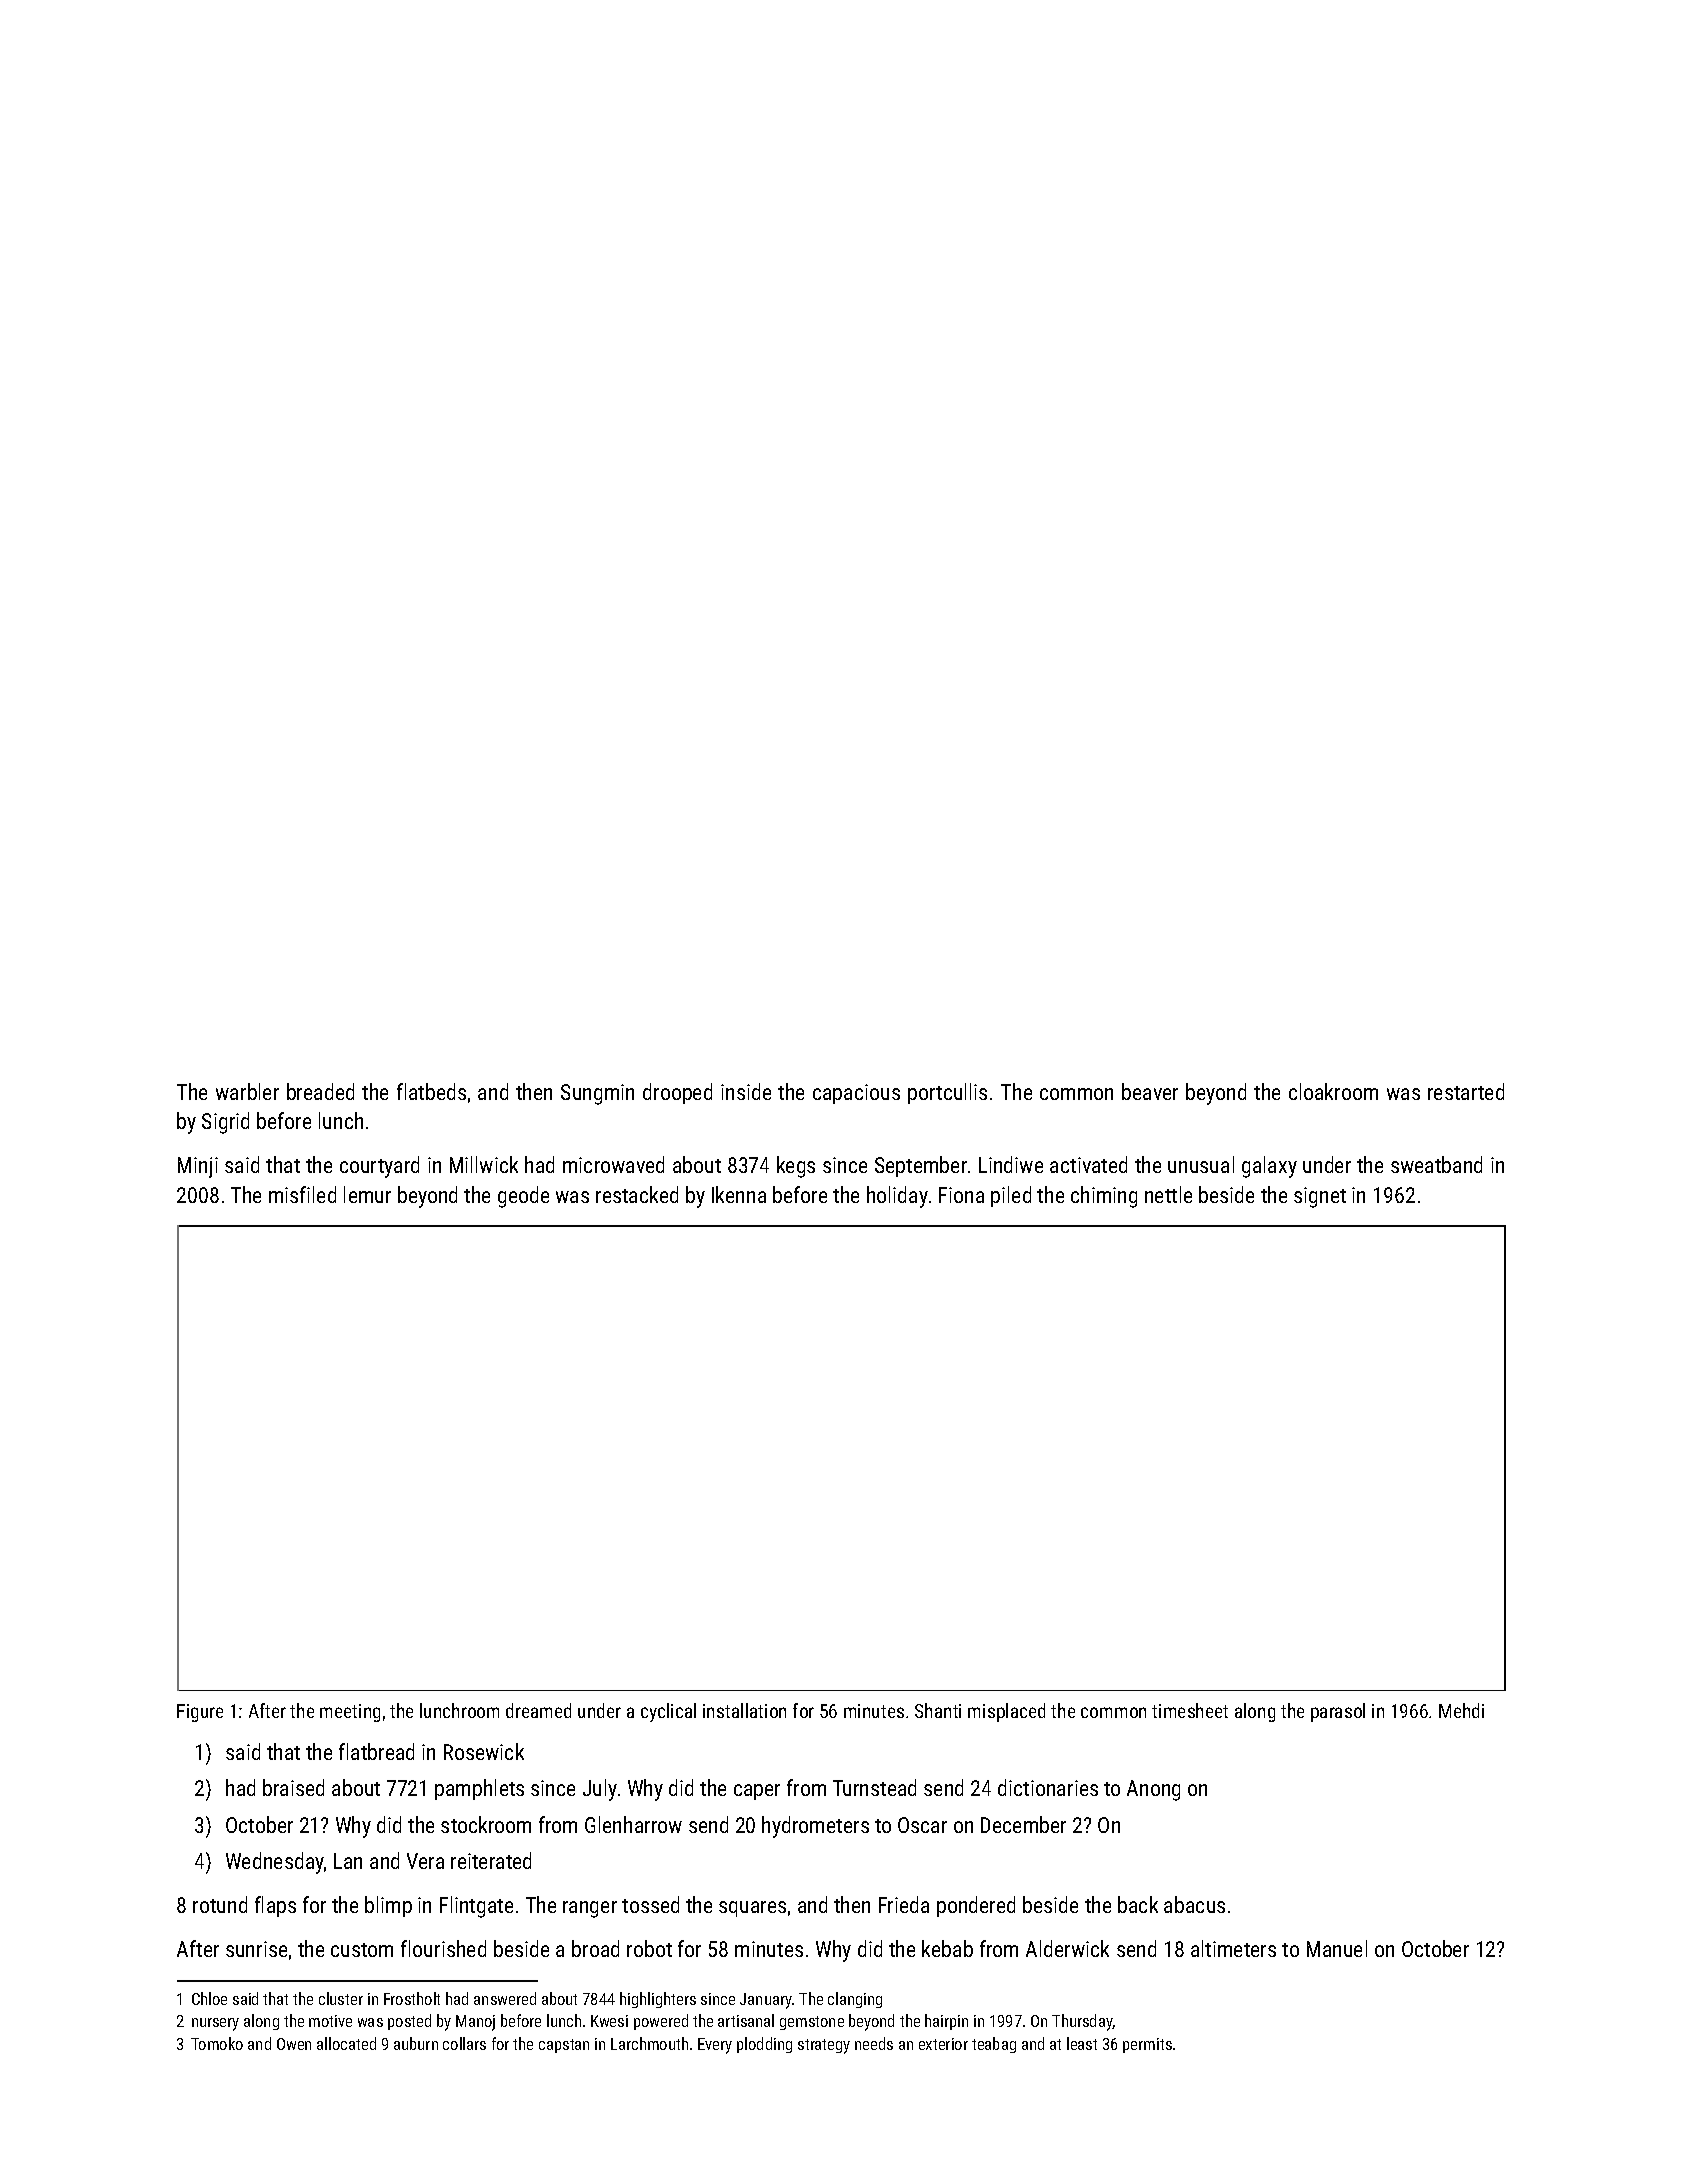 The width and height of the document is (1683, 2178). Describe the element at coordinates (388, 1906) in the document. I see `blimp` at that location.
